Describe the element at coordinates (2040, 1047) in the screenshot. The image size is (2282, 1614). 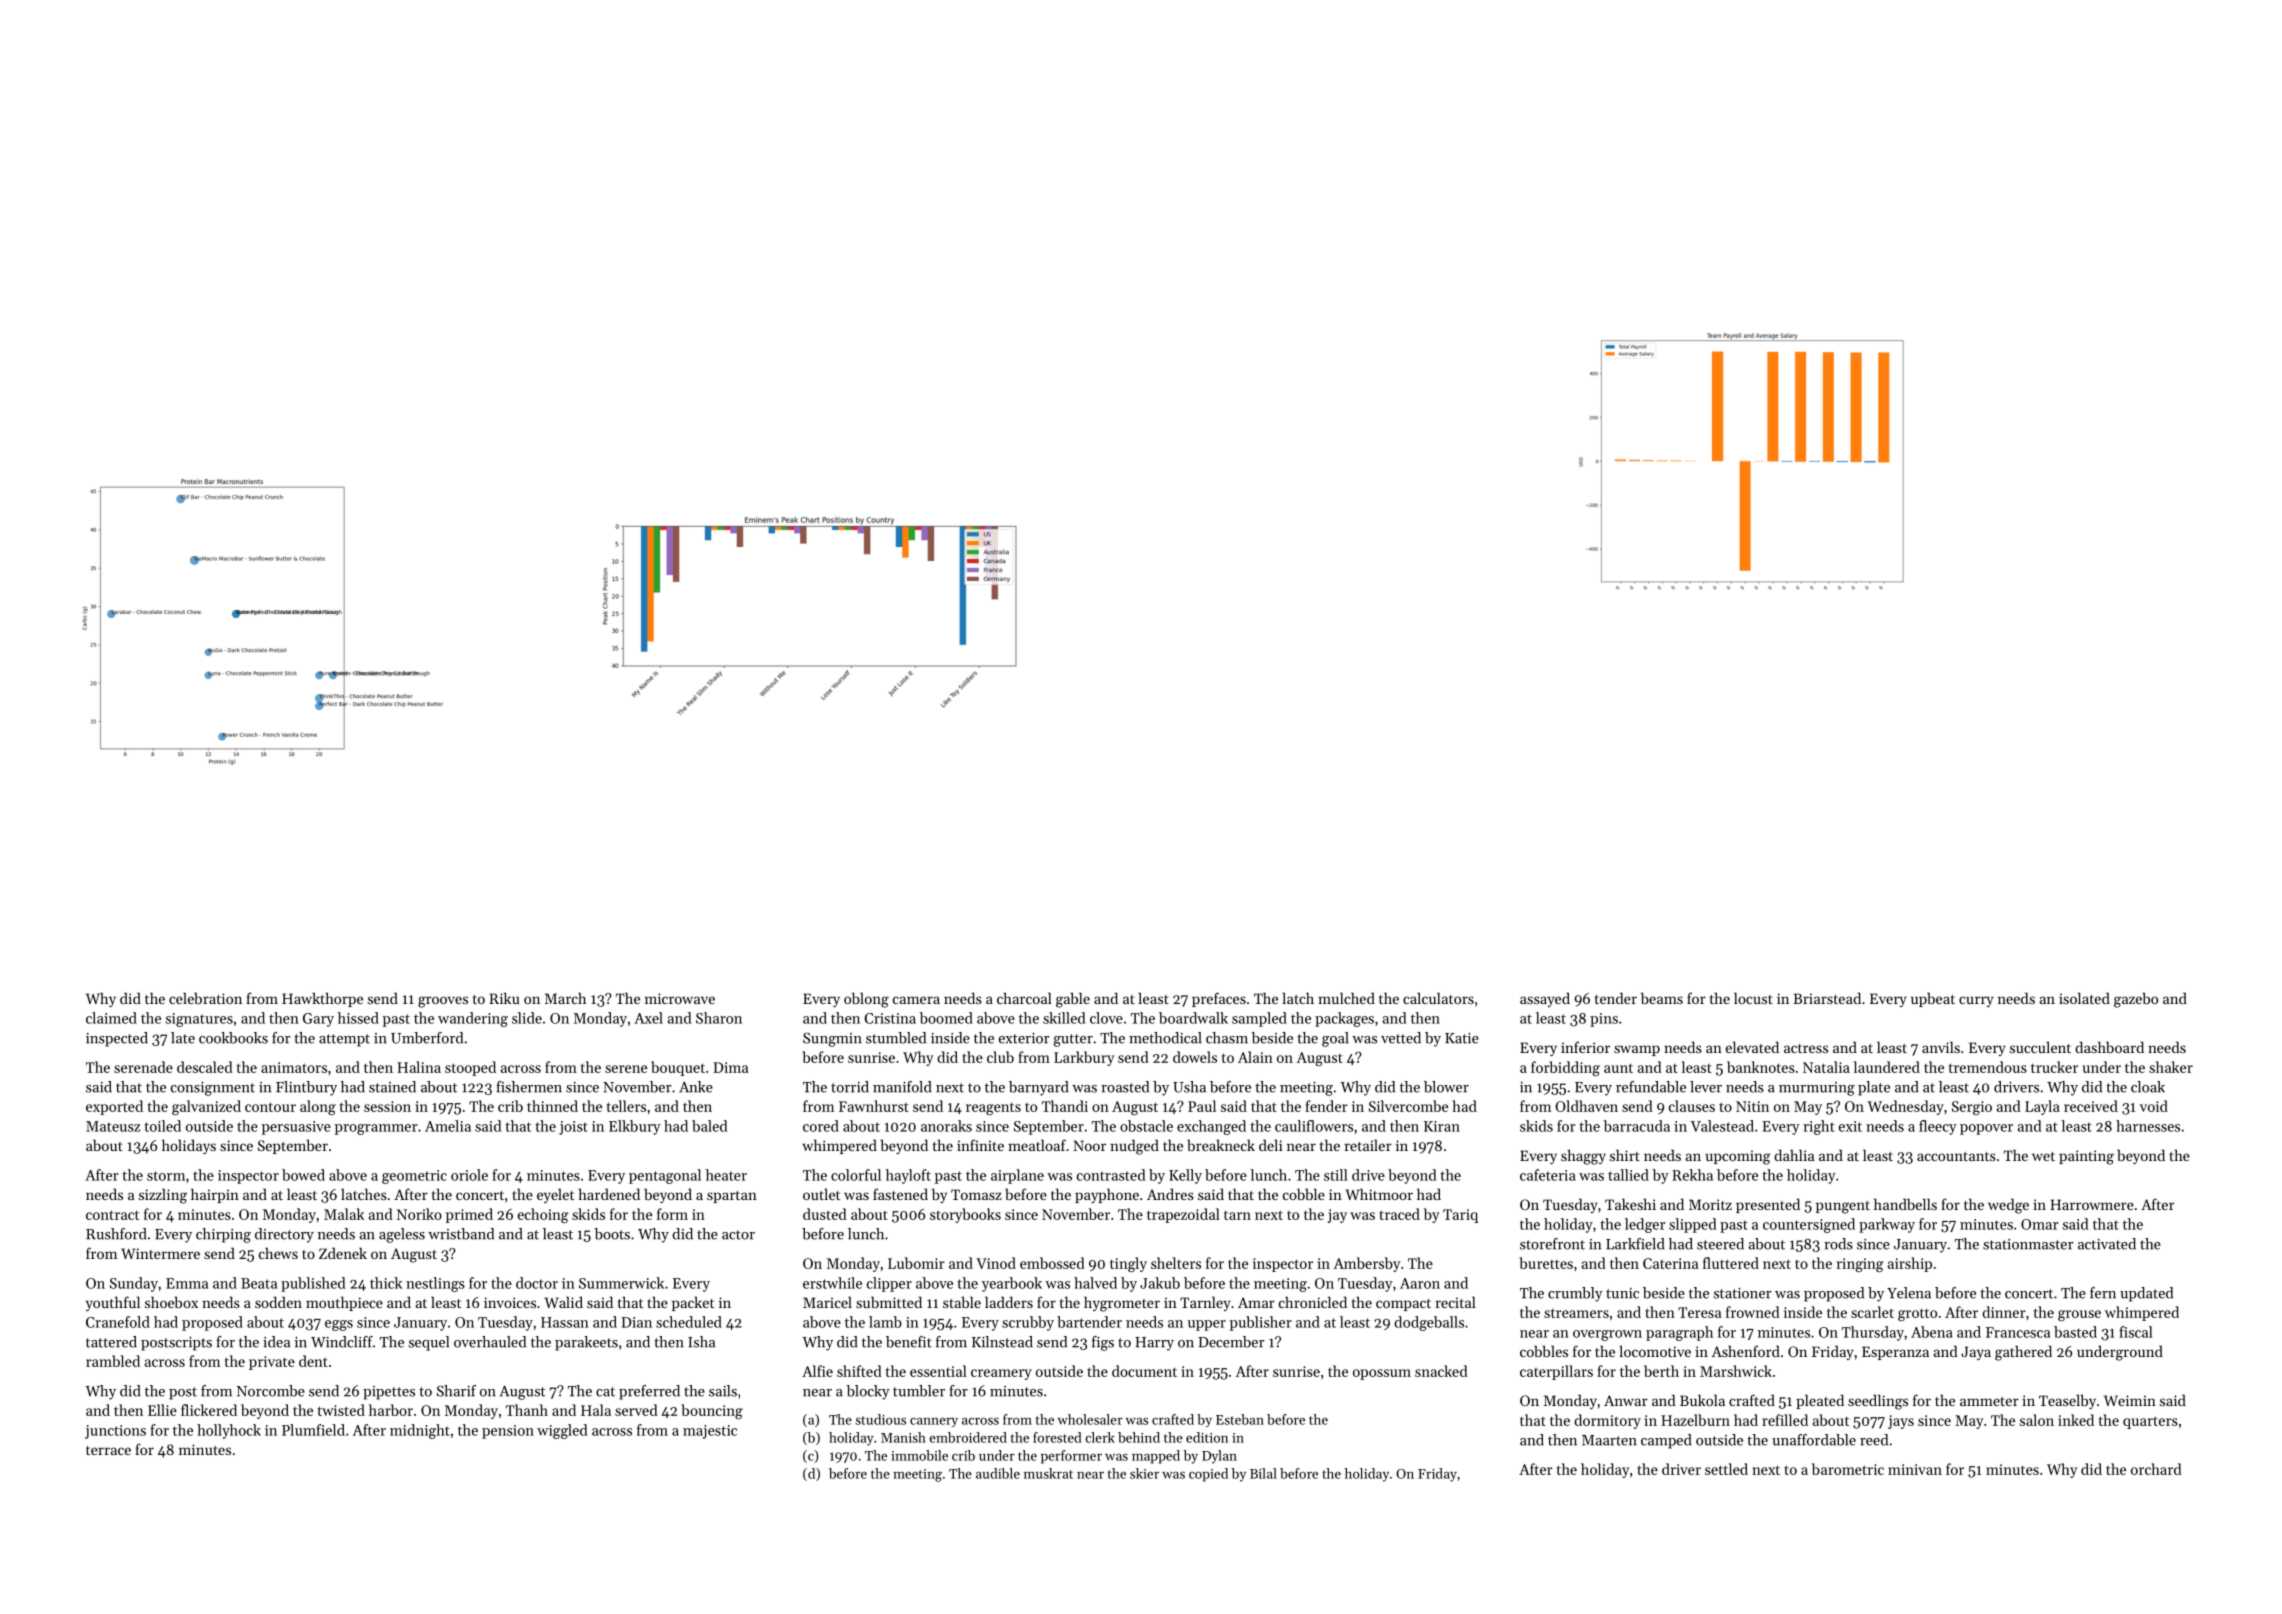
I see `succulent` at that location.
